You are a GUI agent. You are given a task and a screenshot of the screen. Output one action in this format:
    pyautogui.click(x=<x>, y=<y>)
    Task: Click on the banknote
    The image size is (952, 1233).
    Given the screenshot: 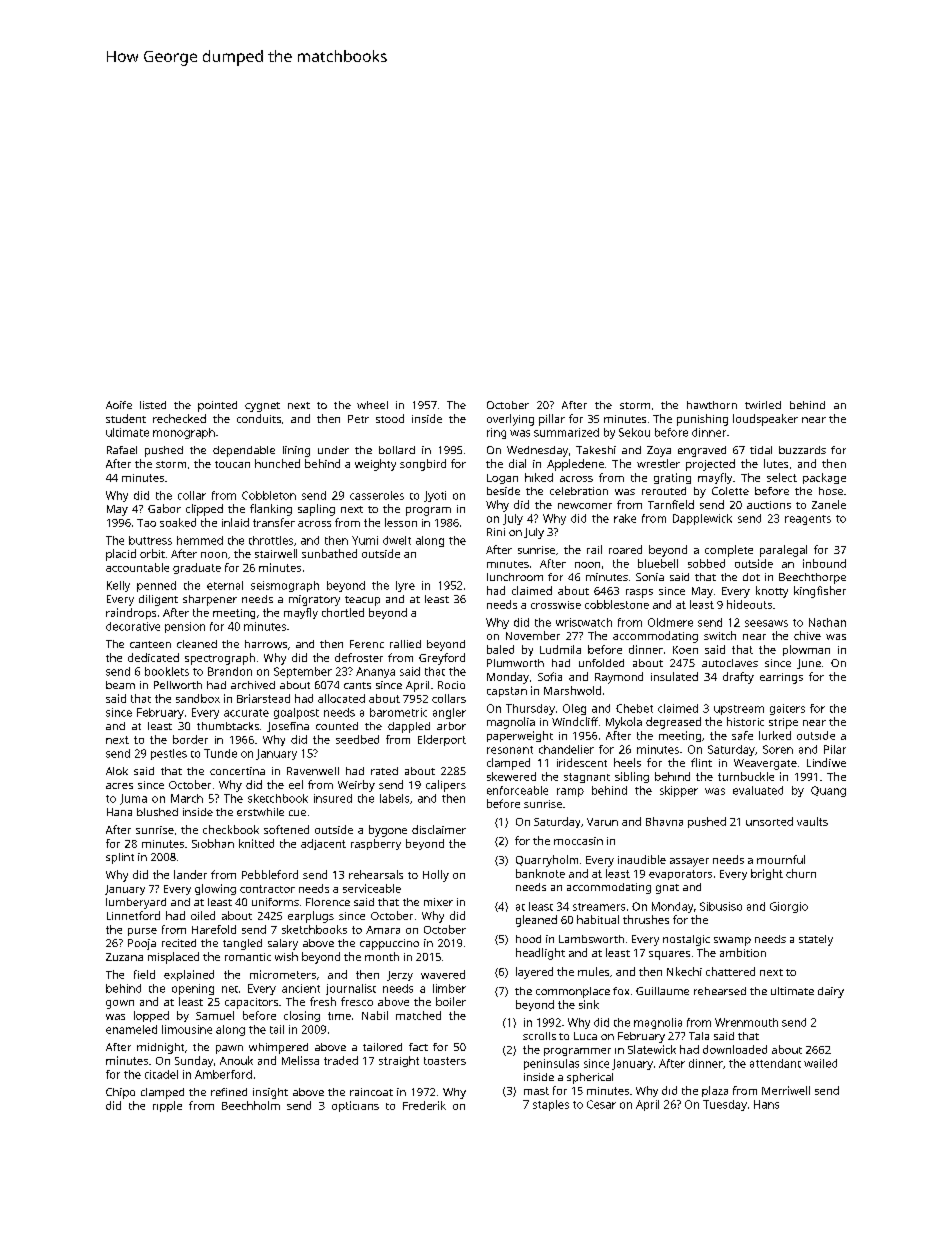 What is the action you would take?
    pyautogui.click(x=540, y=873)
